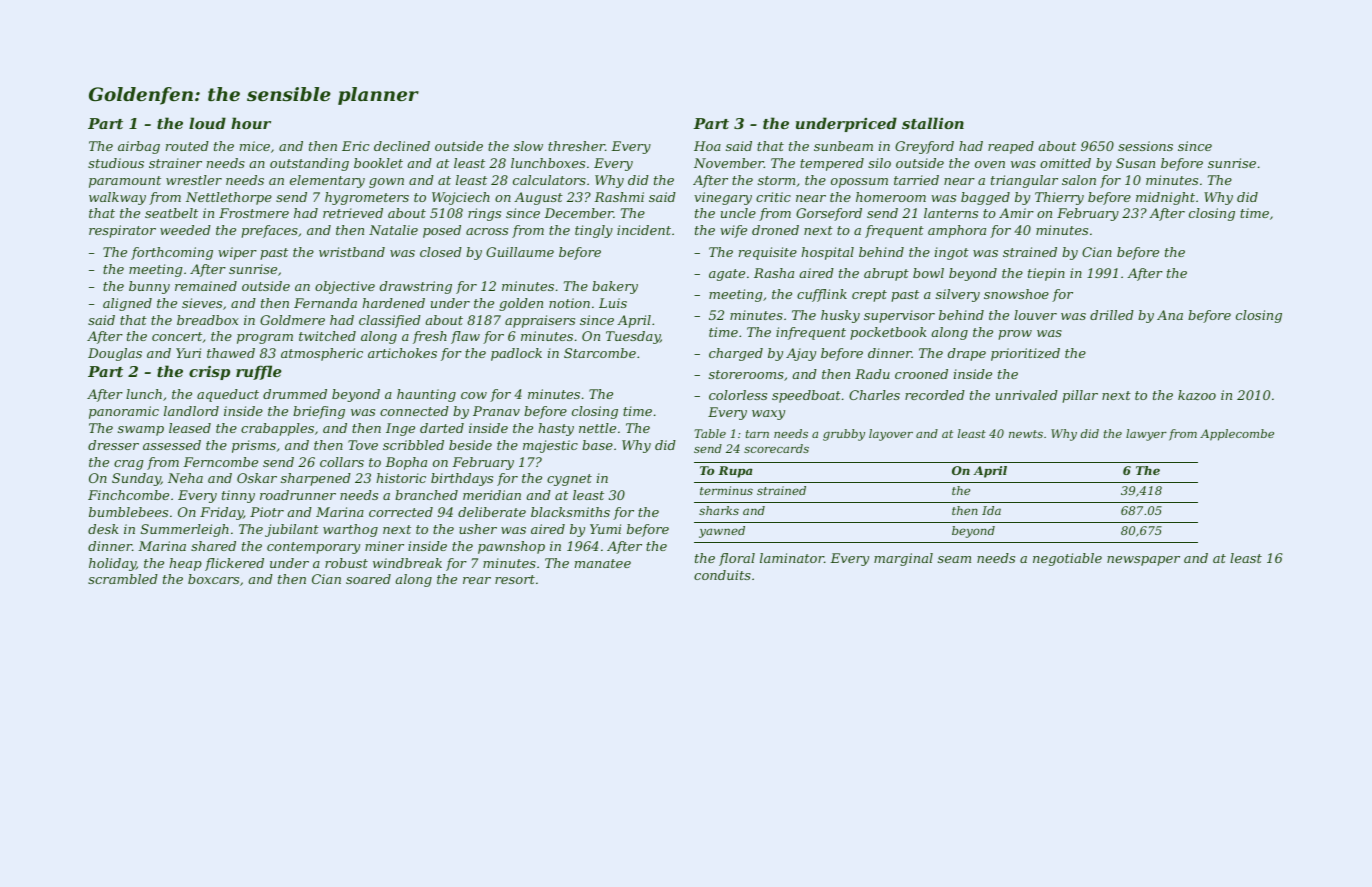 The image size is (1372, 887). I want to click on stallion, so click(933, 123).
